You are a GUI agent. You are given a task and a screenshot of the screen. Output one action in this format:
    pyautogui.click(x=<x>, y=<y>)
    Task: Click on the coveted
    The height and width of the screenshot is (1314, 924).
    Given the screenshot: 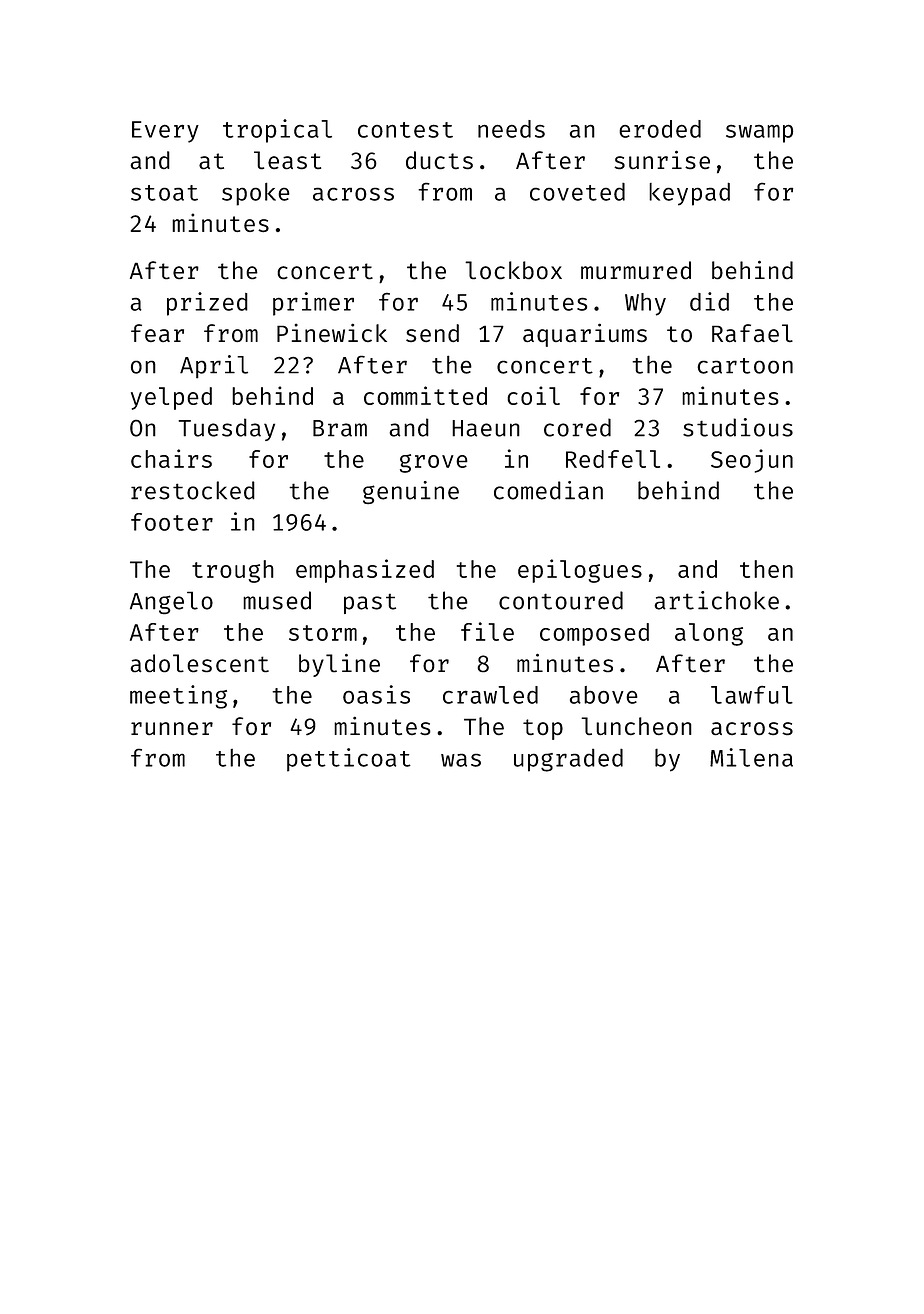 What is the action you would take?
    pyautogui.click(x=577, y=192)
